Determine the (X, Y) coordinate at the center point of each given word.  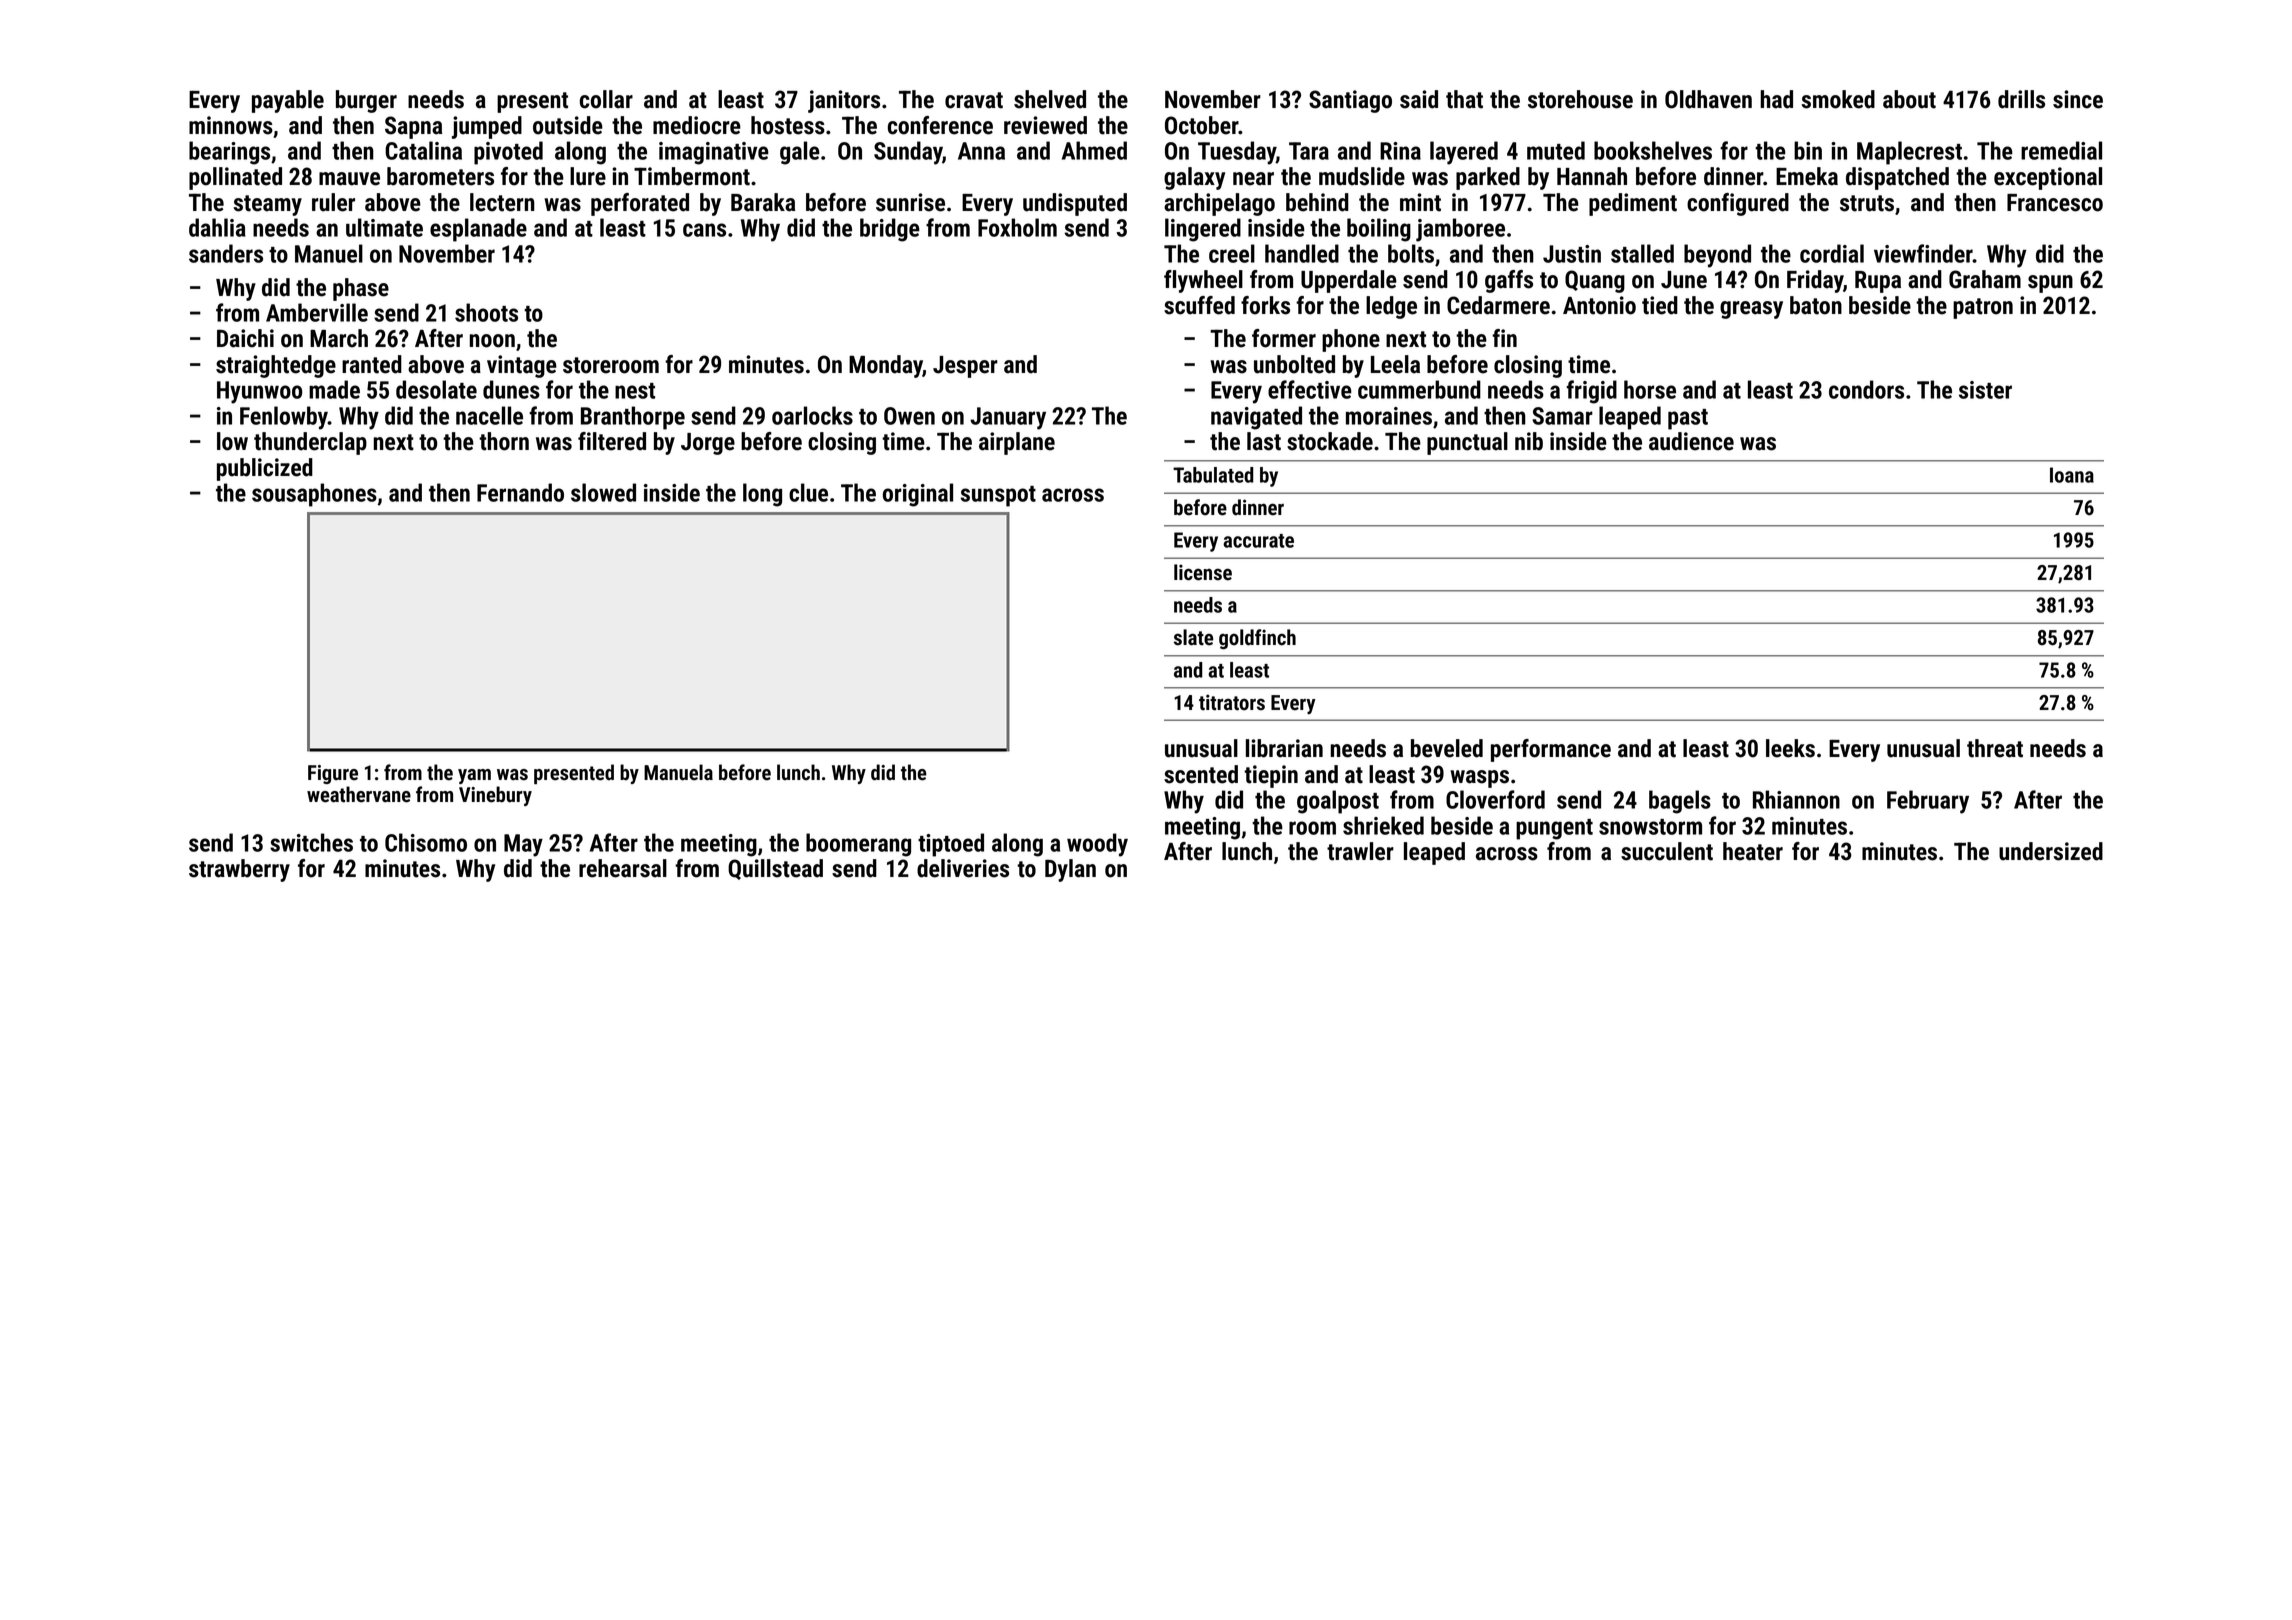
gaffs (1509, 281)
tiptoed (951, 845)
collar (606, 99)
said (1419, 99)
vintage (522, 366)
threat (1995, 748)
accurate (1258, 541)
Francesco (2055, 202)
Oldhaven (1708, 99)
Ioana (2072, 475)
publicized (265, 469)
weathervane (359, 794)
